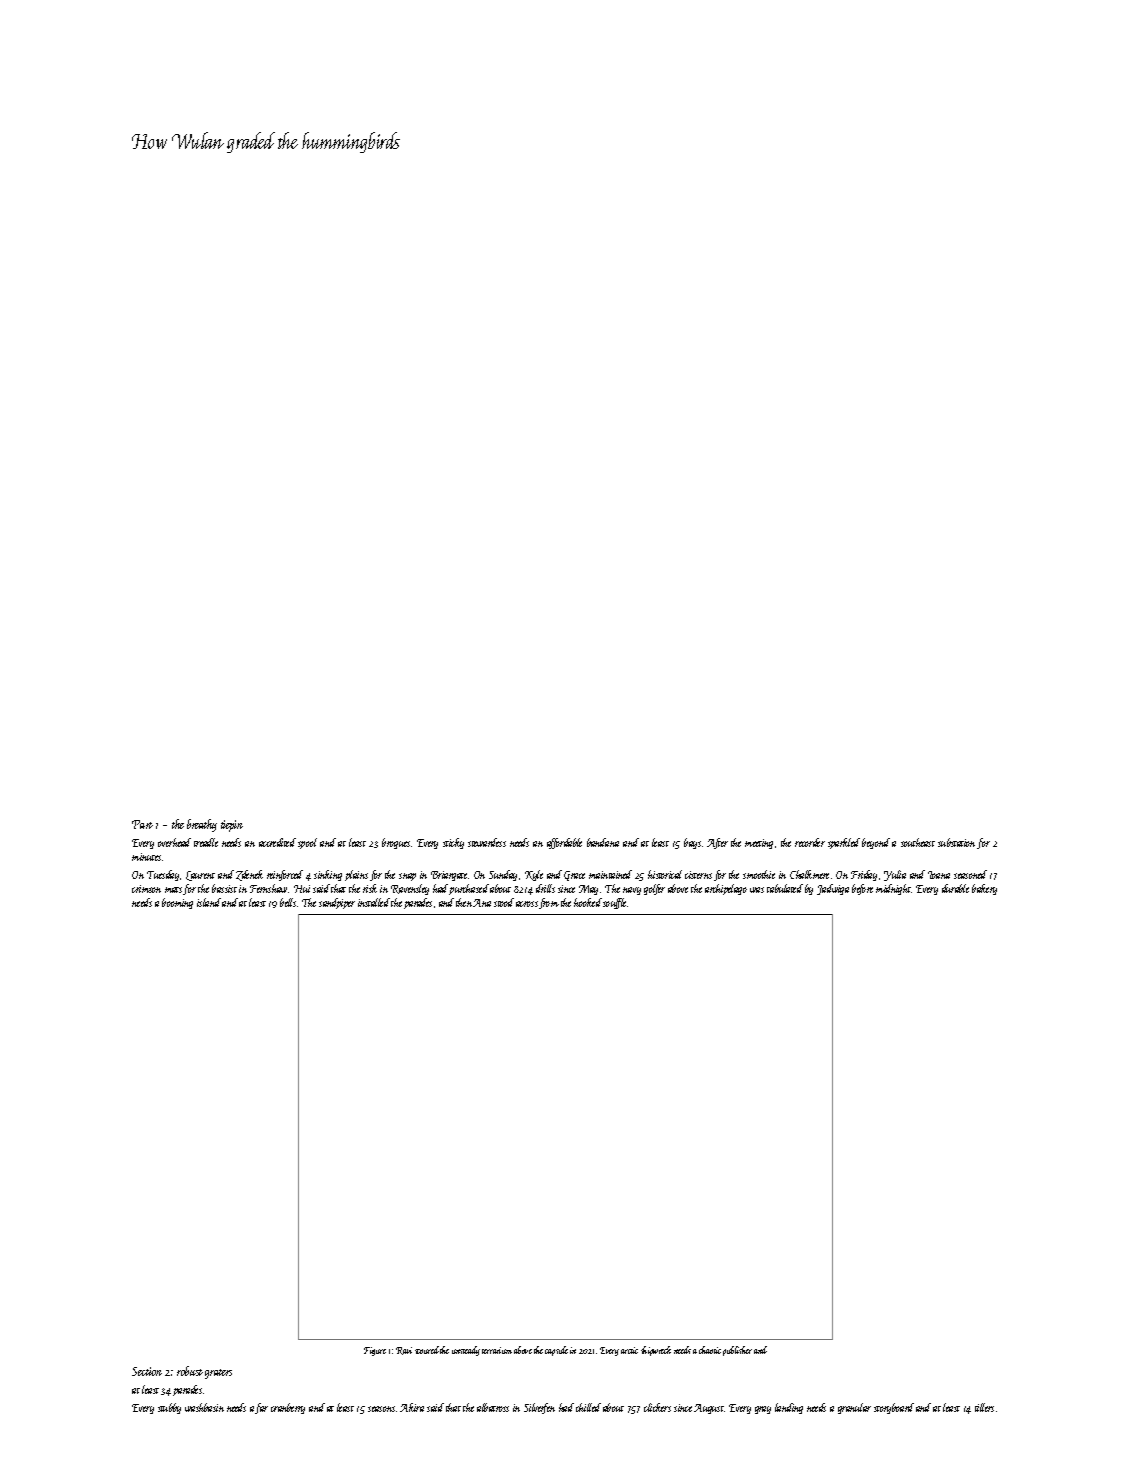  I want to click on island, so click(209, 902).
